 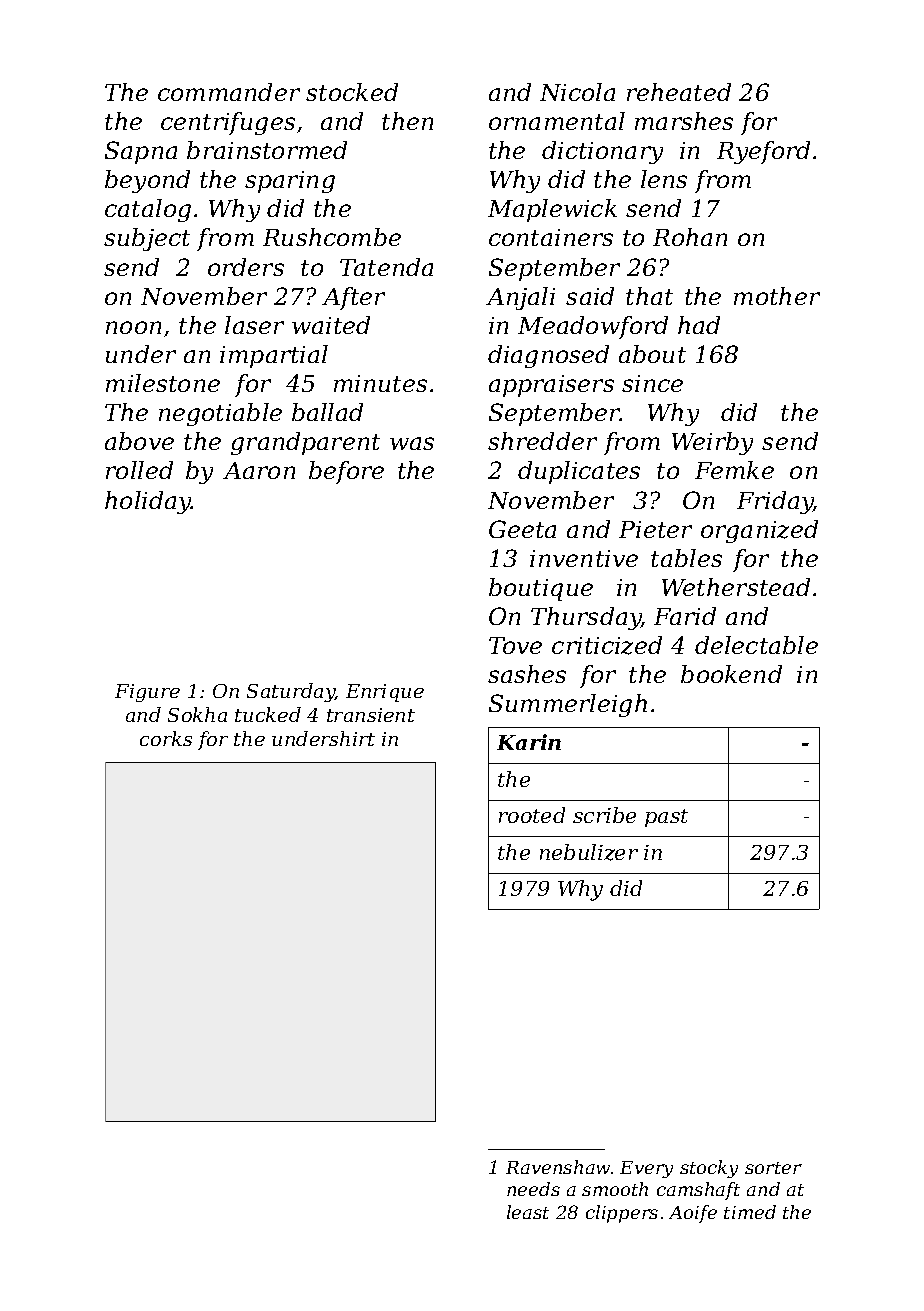 What do you see at coordinates (679, 92) in the image?
I see `reheated` at bounding box center [679, 92].
